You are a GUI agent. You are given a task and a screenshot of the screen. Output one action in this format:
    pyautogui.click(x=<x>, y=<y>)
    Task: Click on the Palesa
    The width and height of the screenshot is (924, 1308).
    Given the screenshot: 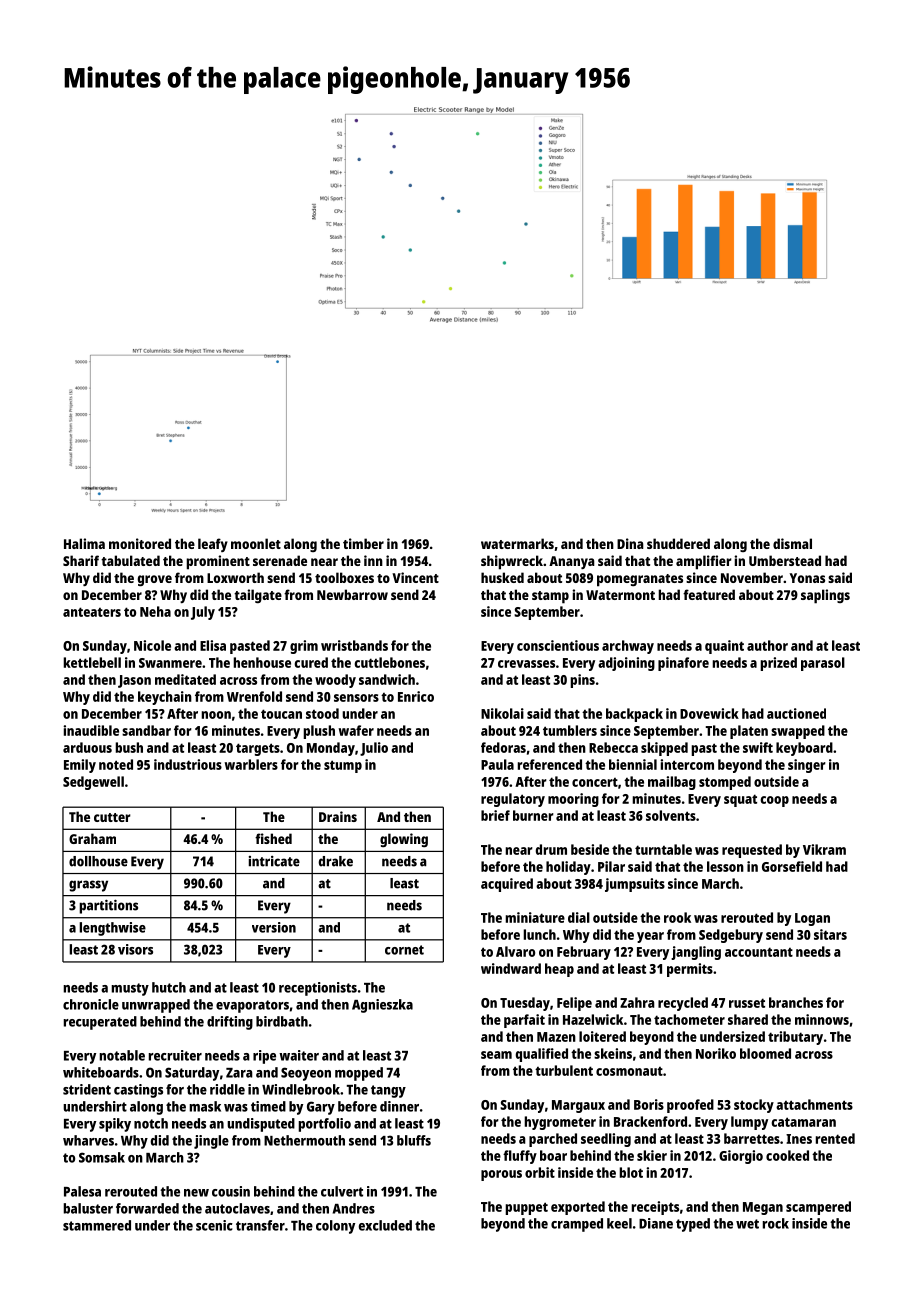 What is the action you would take?
    pyautogui.click(x=82, y=1191)
